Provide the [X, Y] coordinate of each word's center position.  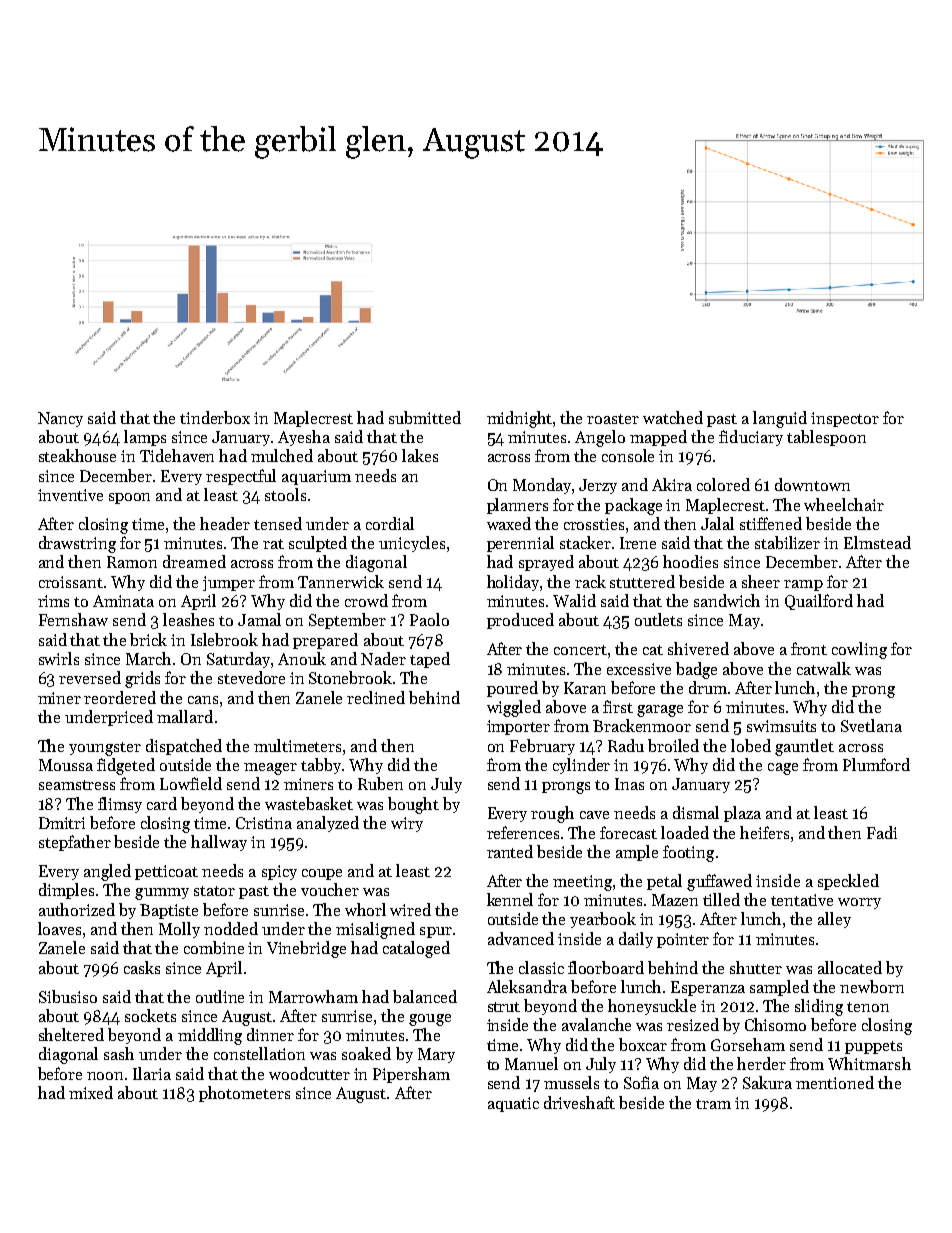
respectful [241, 477]
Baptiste [169, 911]
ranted [510, 851]
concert [580, 650]
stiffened [771, 523]
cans [203, 700]
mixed [91, 1092]
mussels [571, 1082]
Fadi [882, 832]
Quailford [819, 602]
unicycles [412, 544]
